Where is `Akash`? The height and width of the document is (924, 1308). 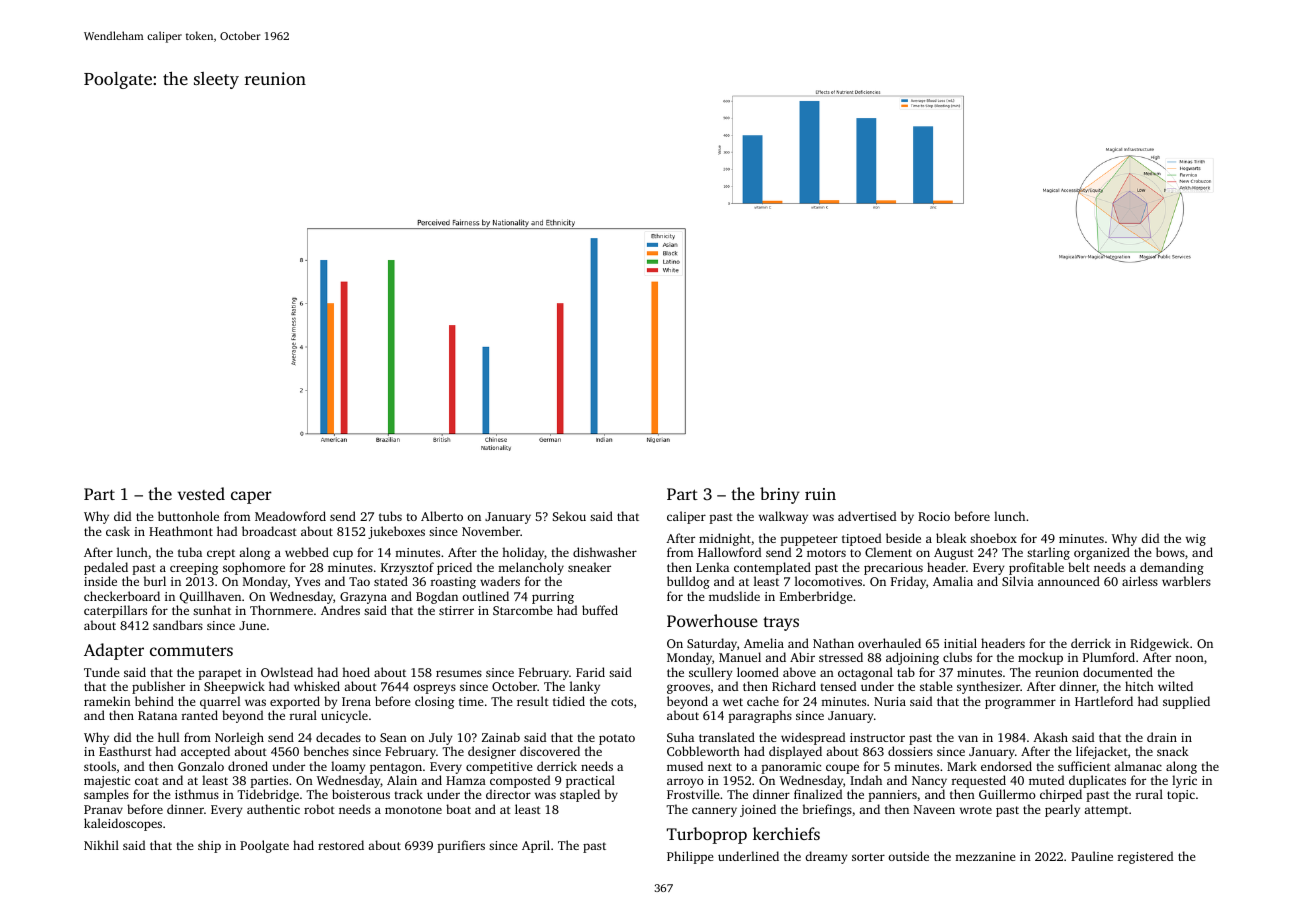
Akash is located at coordinates (1050, 737).
